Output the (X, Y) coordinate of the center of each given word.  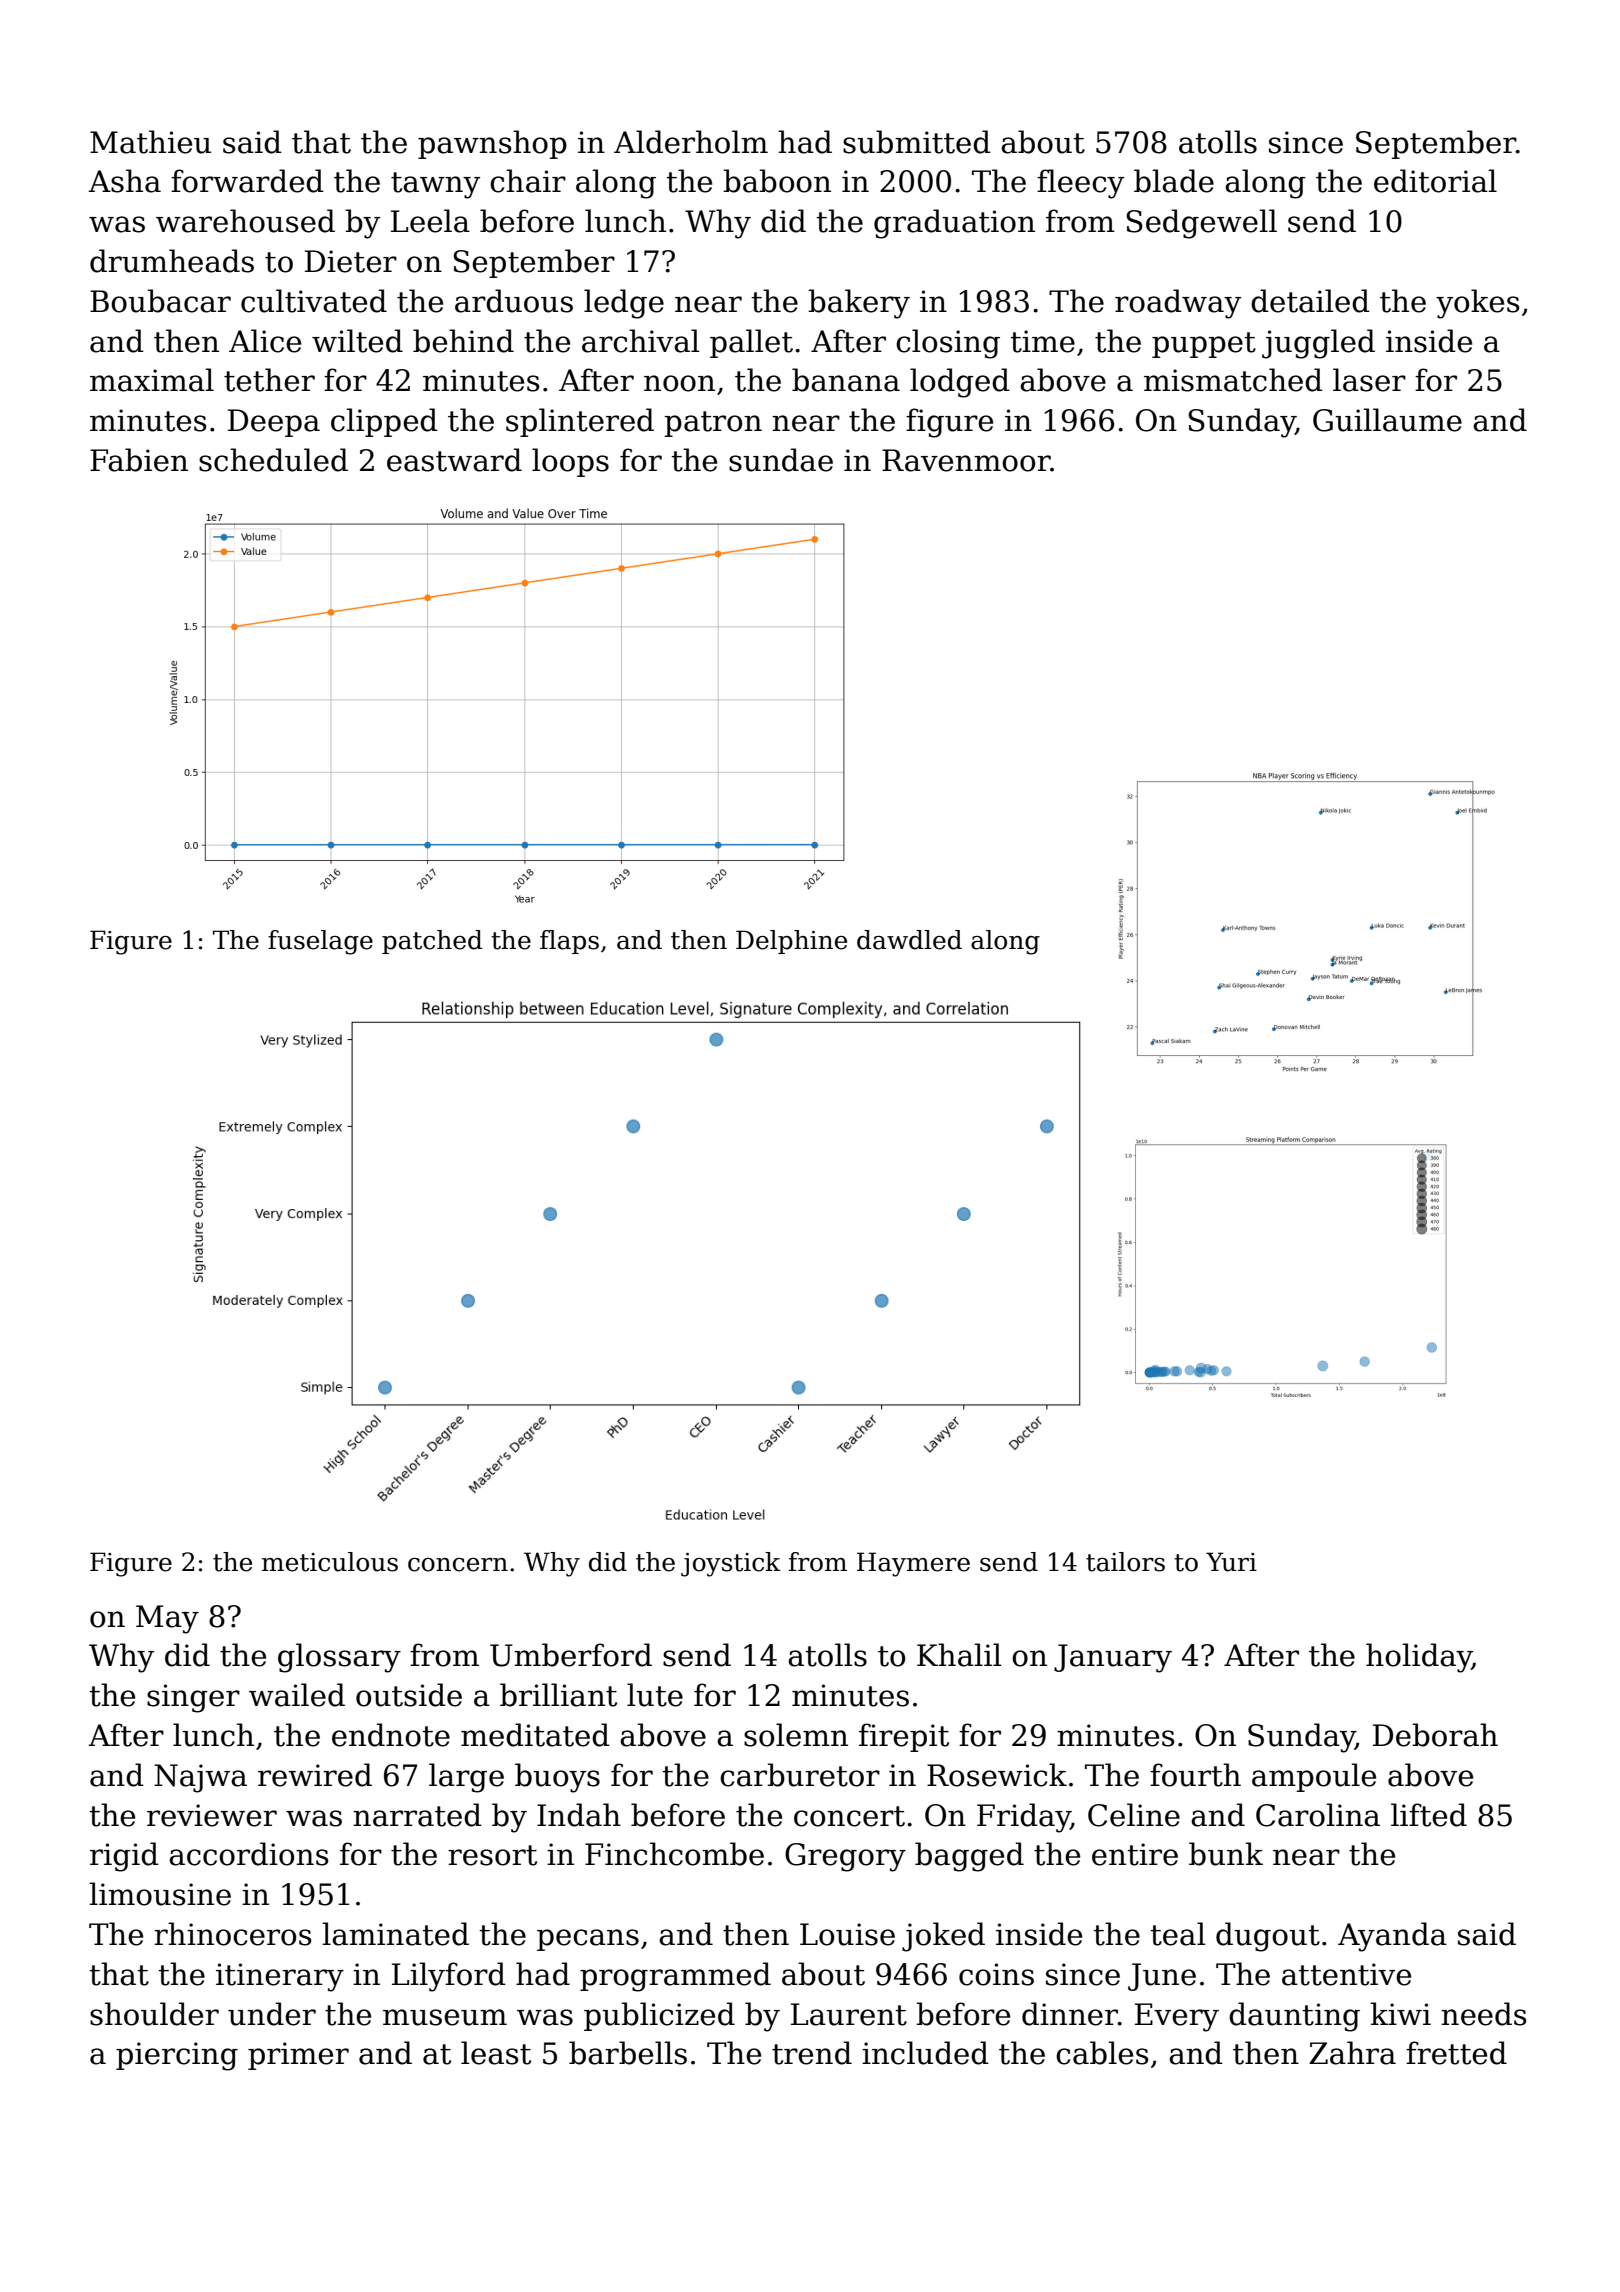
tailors (1125, 1562)
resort (492, 1855)
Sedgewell (1201, 224)
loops (570, 462)
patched (432, 942)
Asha (124, 181)
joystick (731, 1564)
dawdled (909, 940)
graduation (954, 224)
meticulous (330, 1562)
